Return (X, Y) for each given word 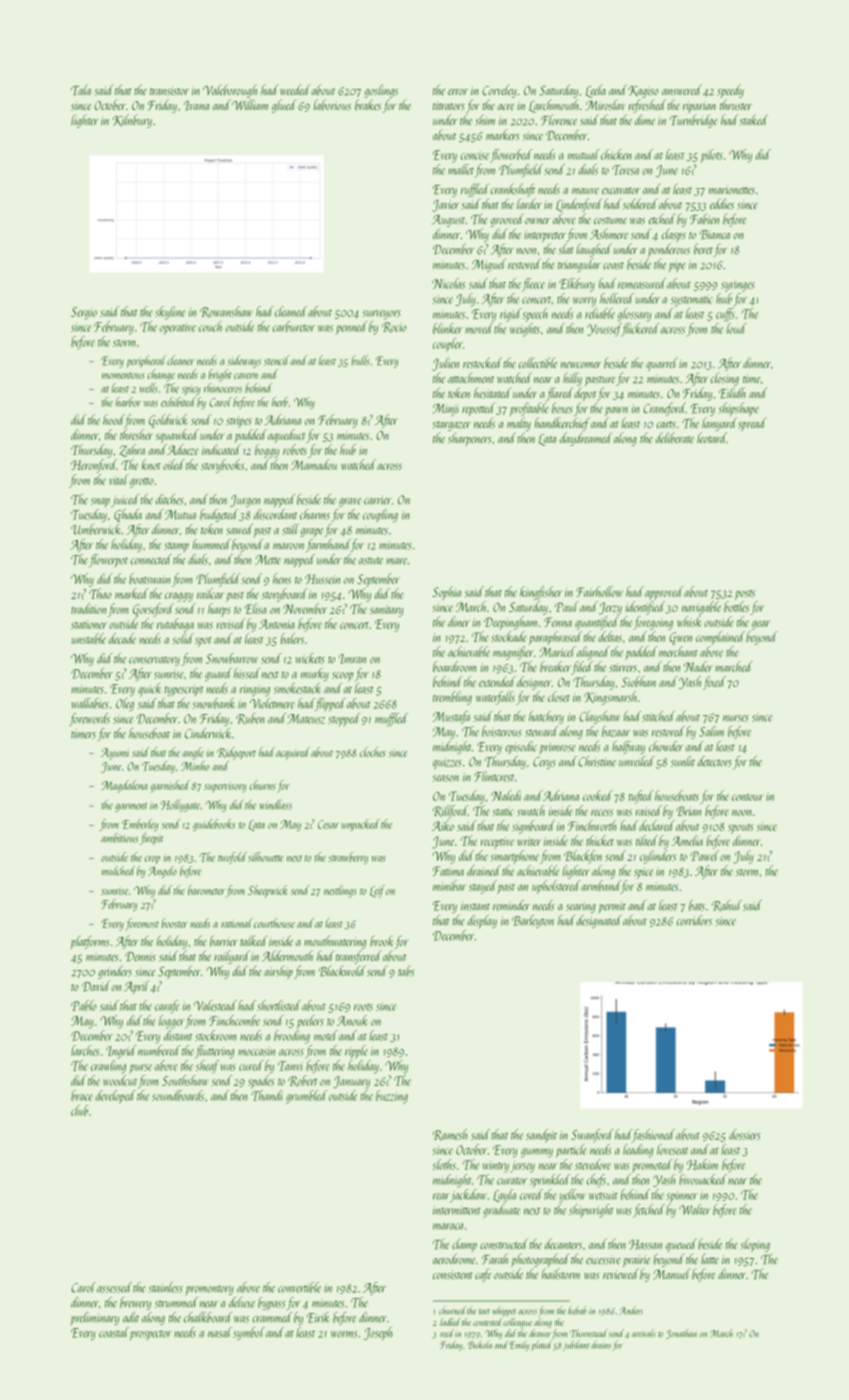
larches (85, 1050)
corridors (694, 920)
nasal (220, 1332)
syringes (738, 286)
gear (761, 625)
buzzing (392, 1097)
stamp (176, 547)
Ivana (196, 106)
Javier (445, 206)
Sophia (446, 593)
